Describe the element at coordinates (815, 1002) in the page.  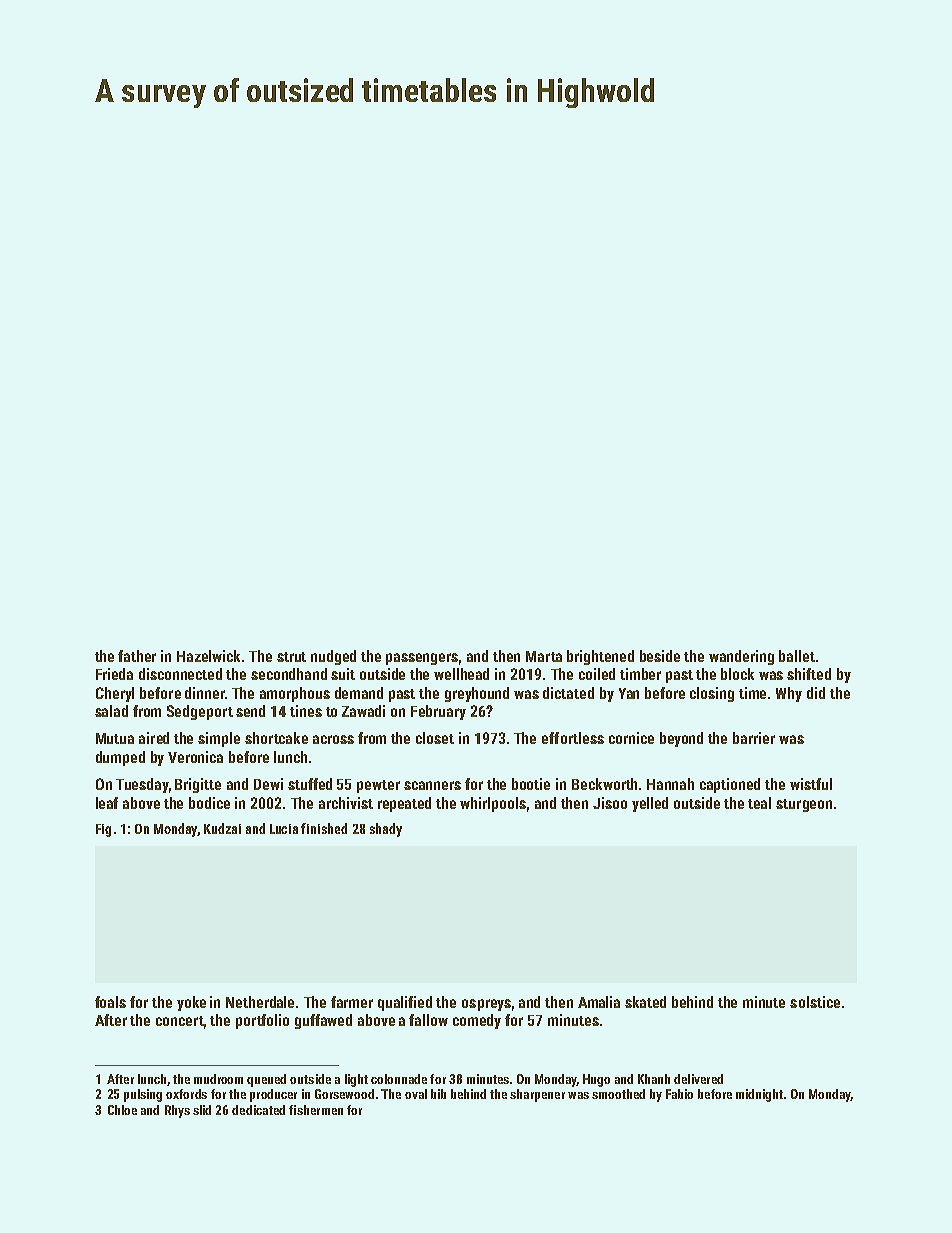
I see `solstice` at that location.
